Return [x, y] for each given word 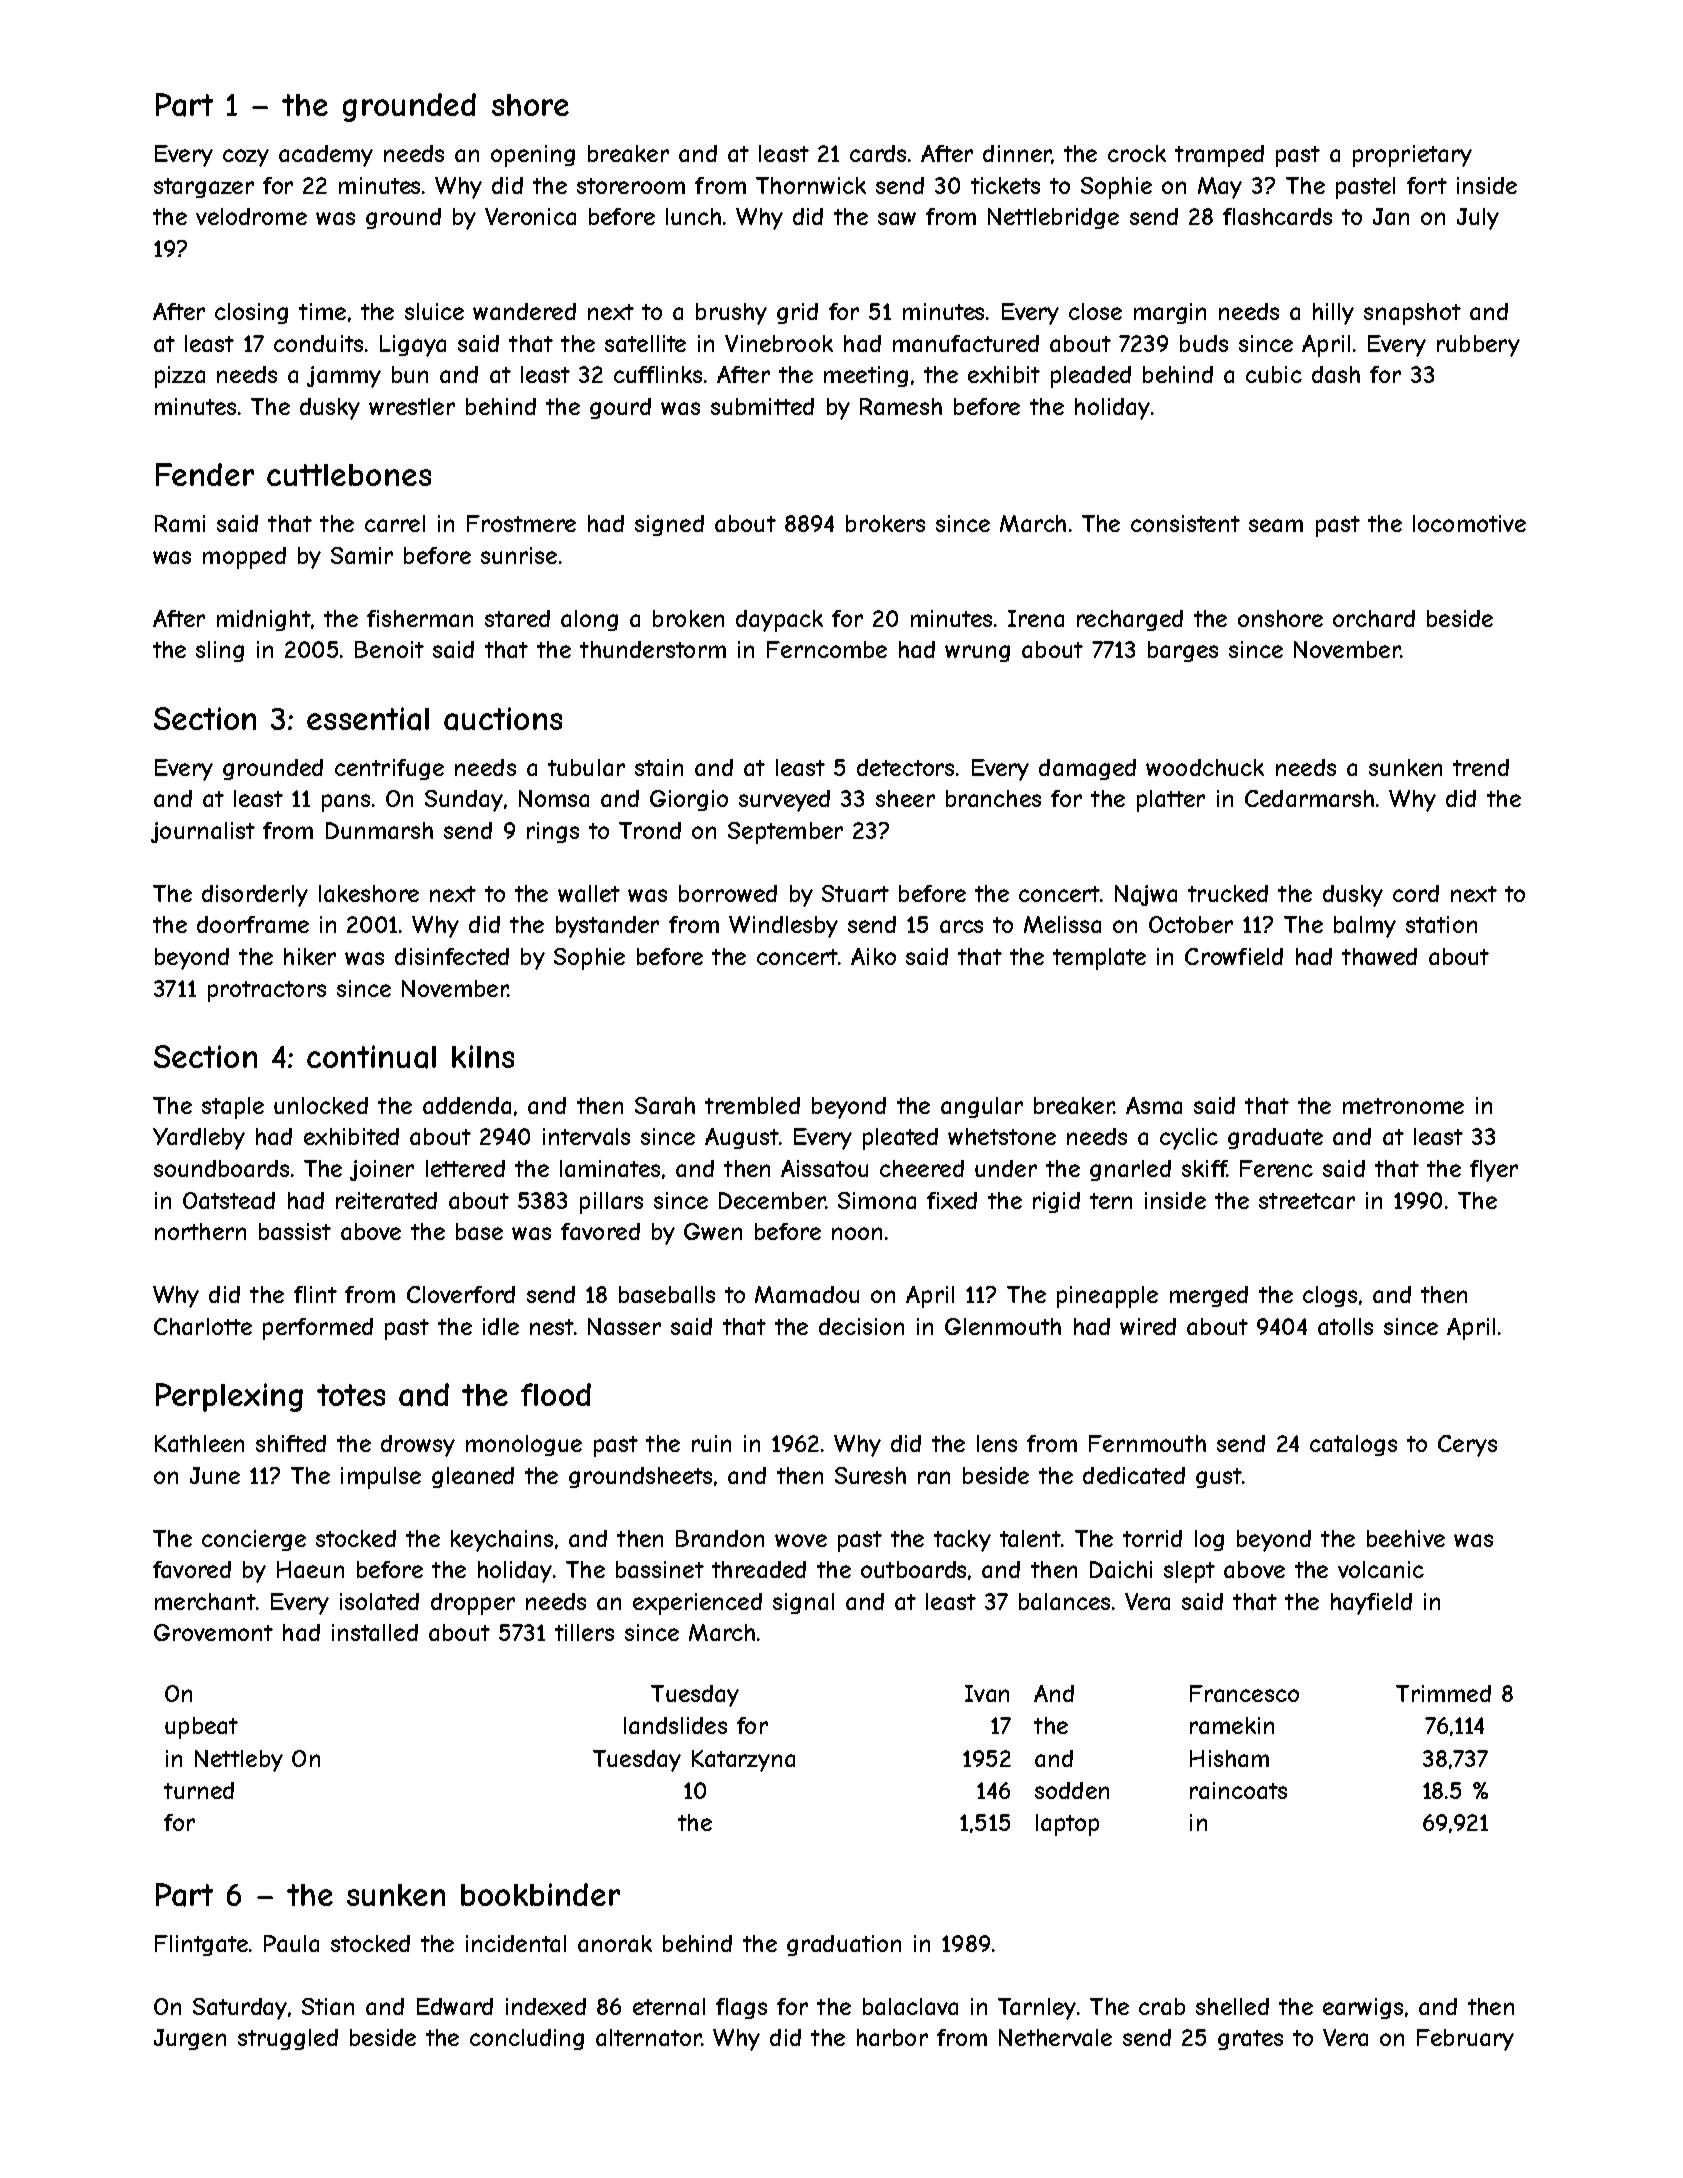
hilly [1333, 314]
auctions [503, 719]
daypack [779, 621]
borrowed [728, 893]
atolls [1345, 1326]
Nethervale [1055, 2037]
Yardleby [199, 1139]
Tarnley [1037, 2009]
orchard [1374, 618]
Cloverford [461, 1294]
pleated [900, 1139]
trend [1481, 767]
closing [251, 313]
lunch [693, 216]
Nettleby [239, 1761]
